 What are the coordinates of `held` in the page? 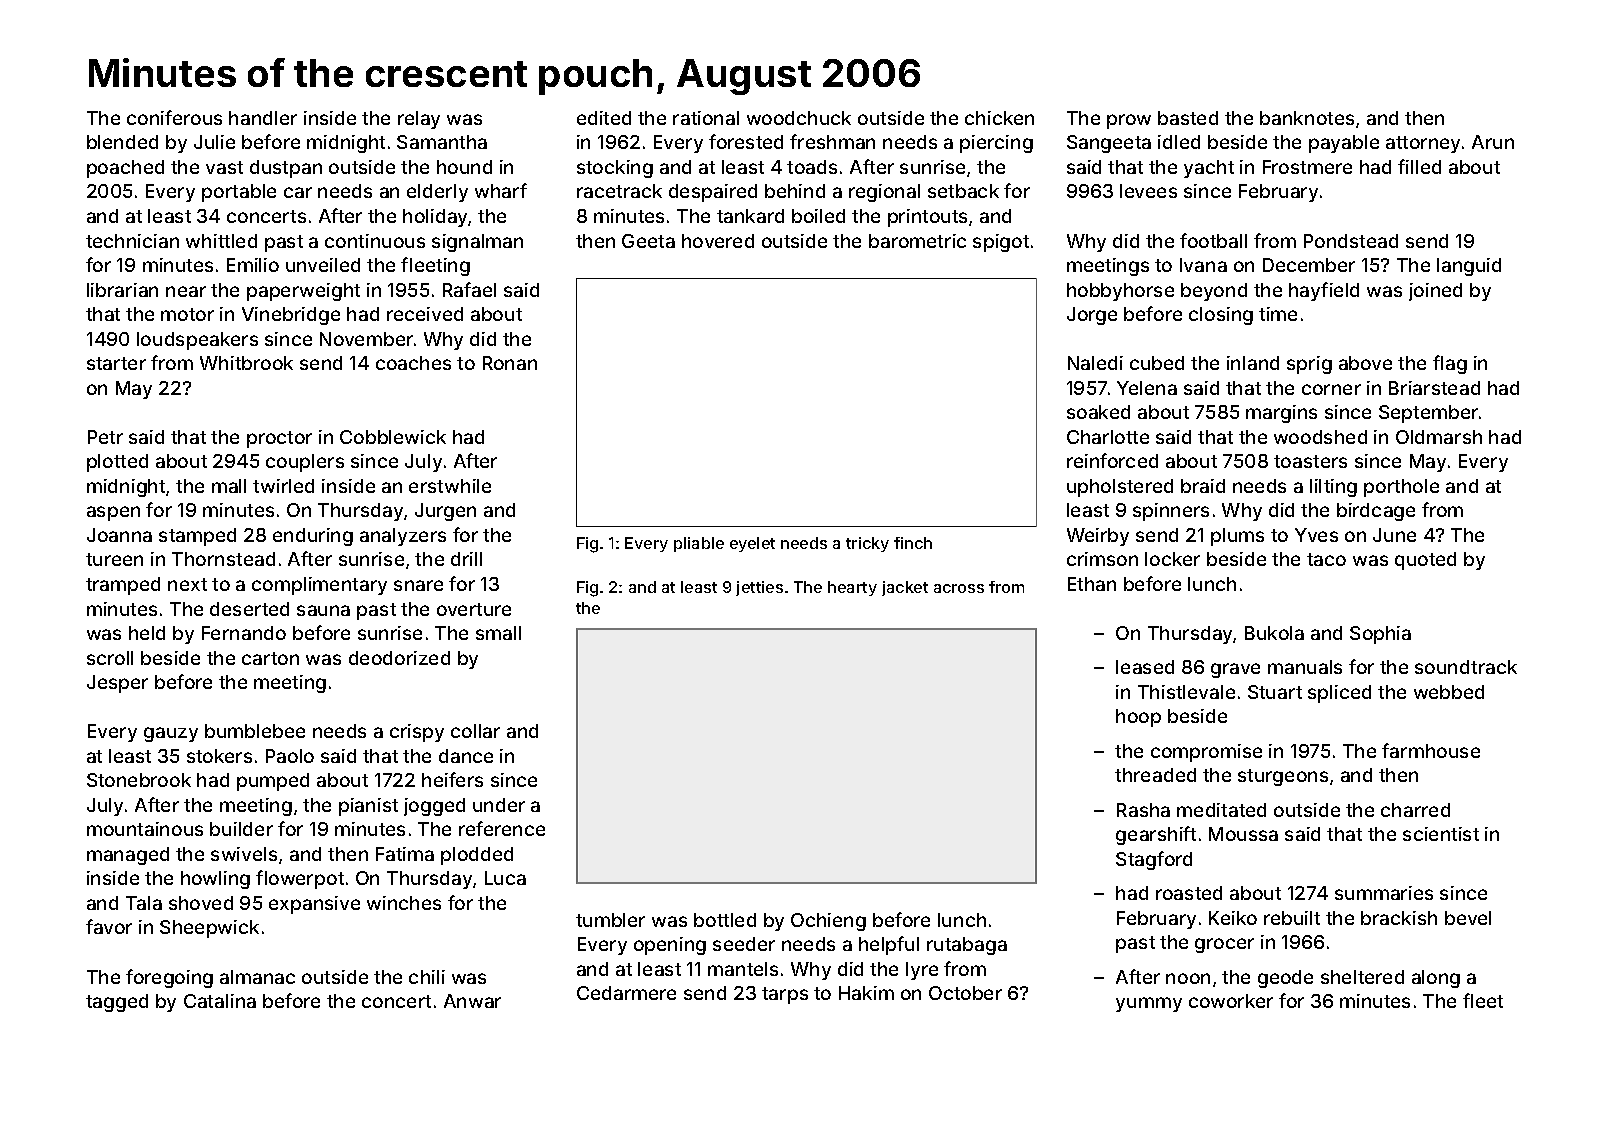 It's located at (147, 633).
